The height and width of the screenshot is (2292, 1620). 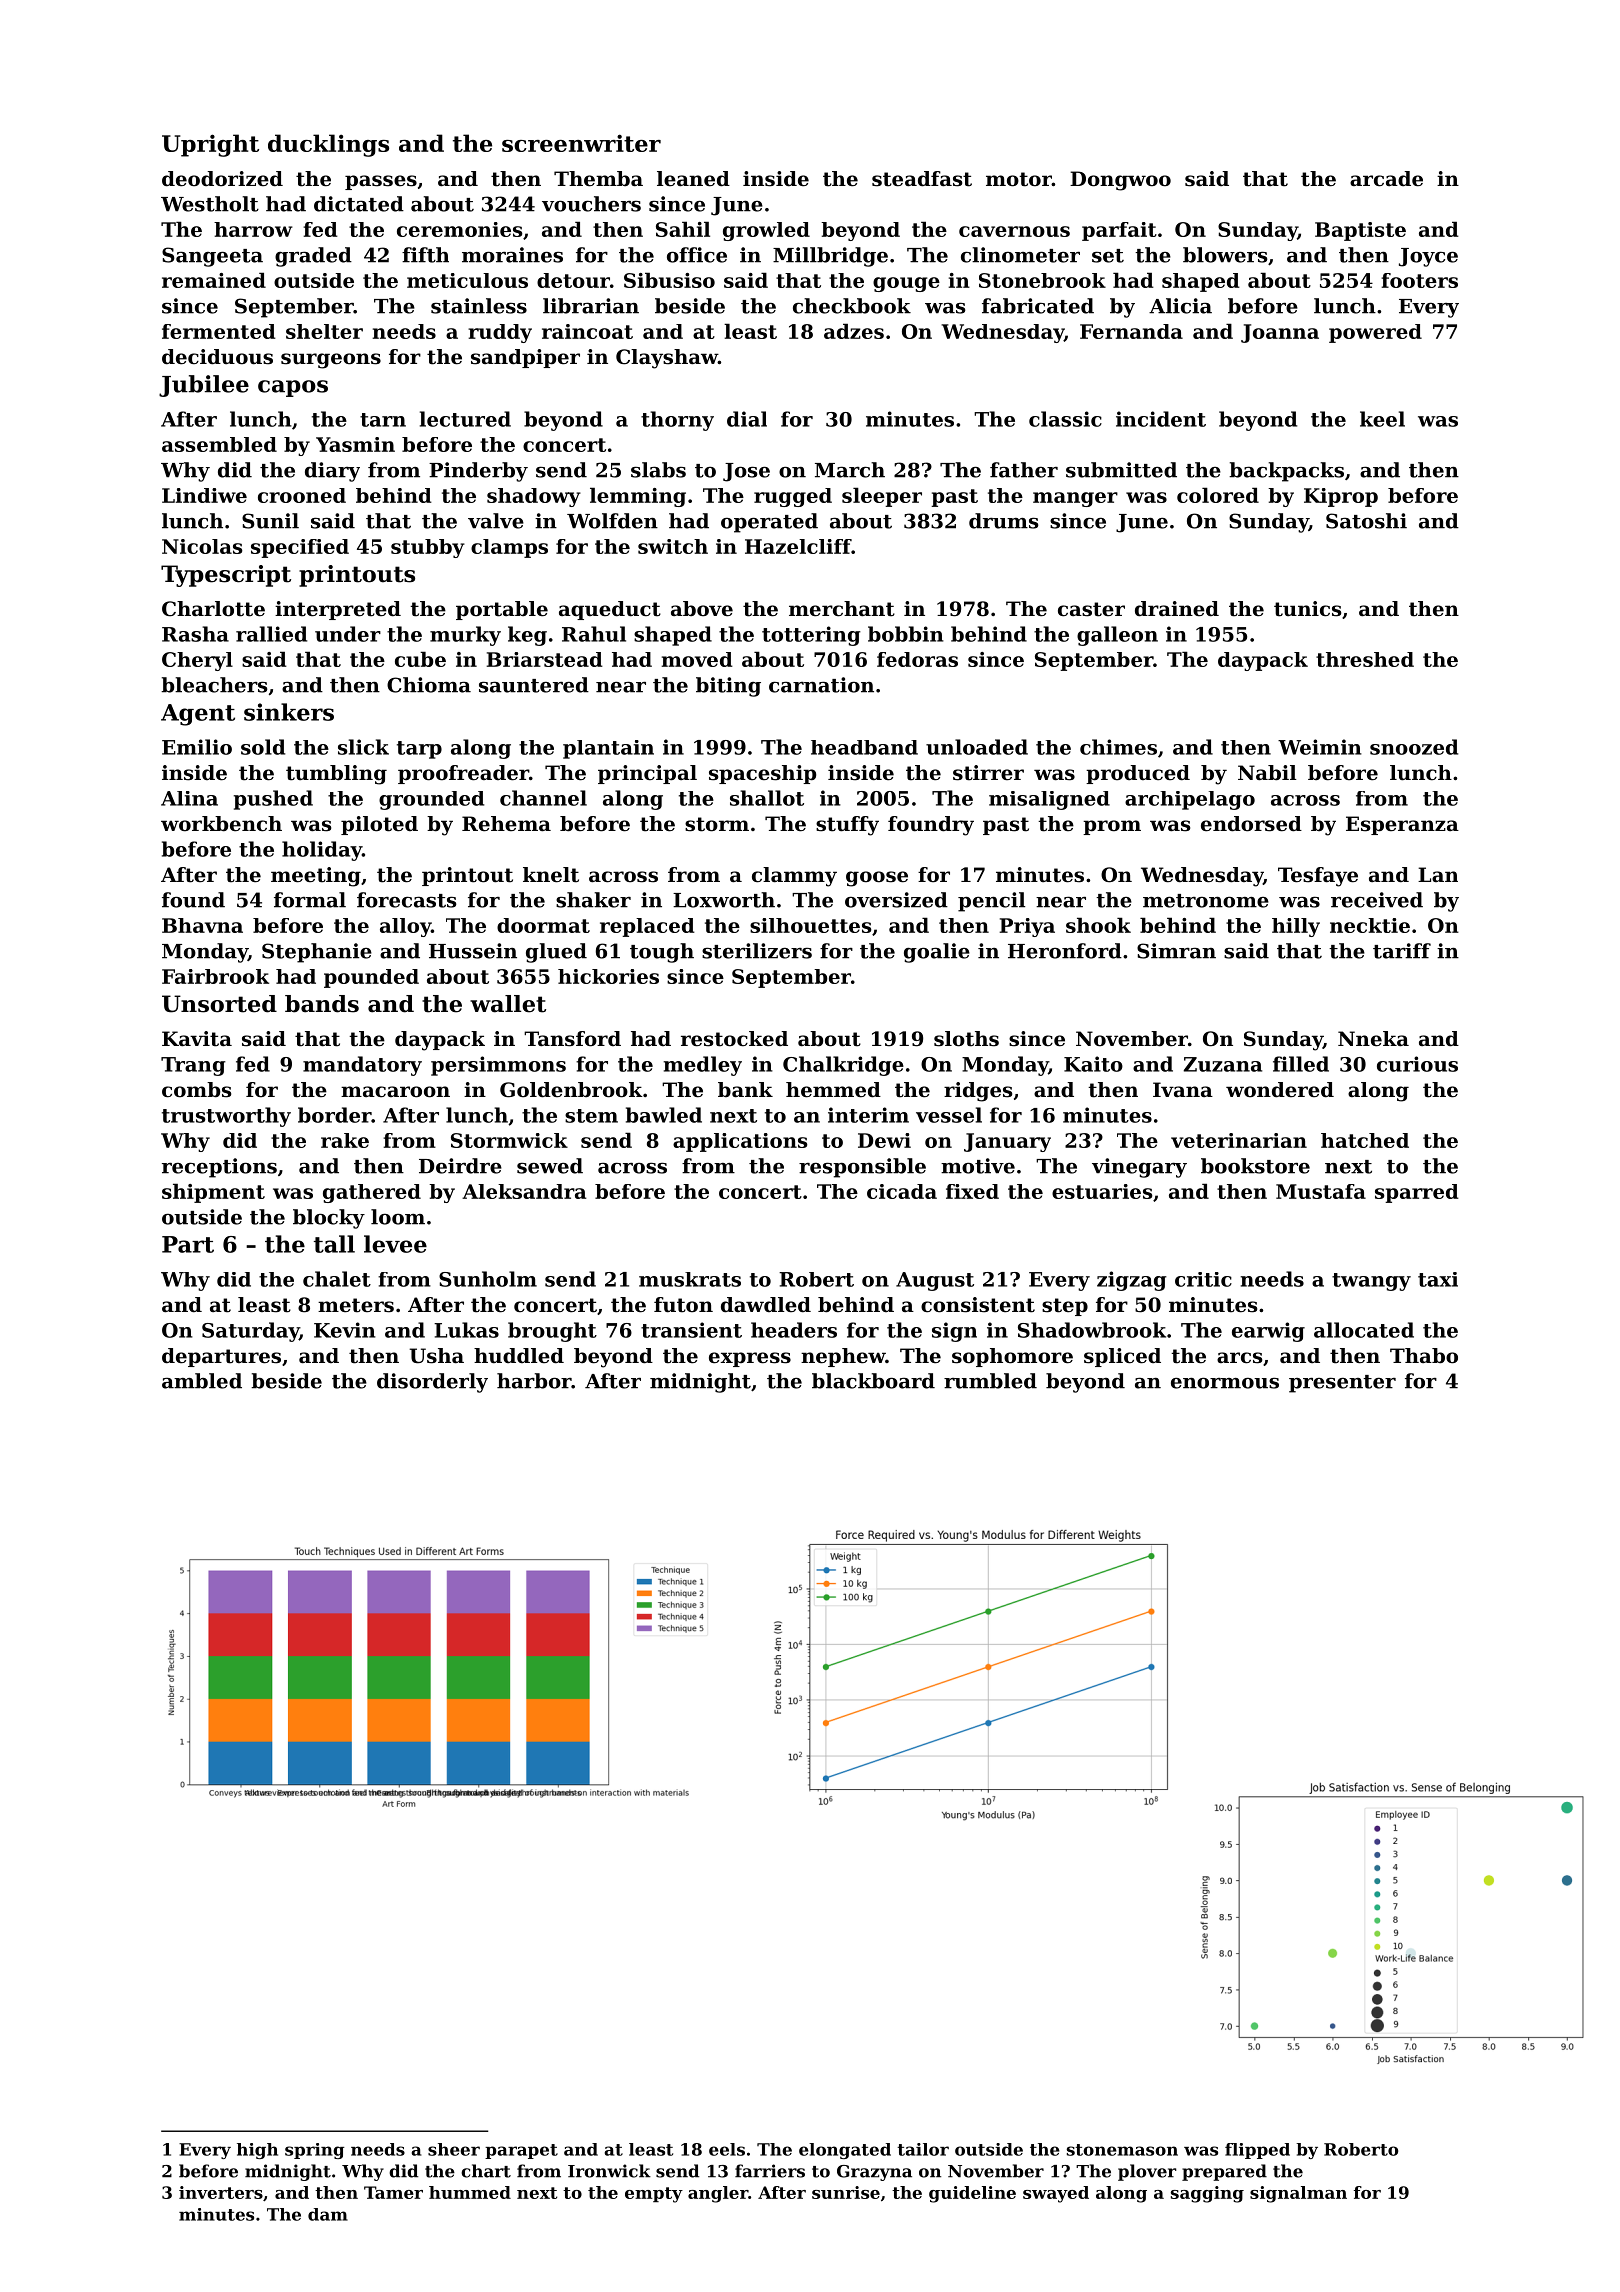 I want to click on blackboard, so click(x=873, y=1381).
